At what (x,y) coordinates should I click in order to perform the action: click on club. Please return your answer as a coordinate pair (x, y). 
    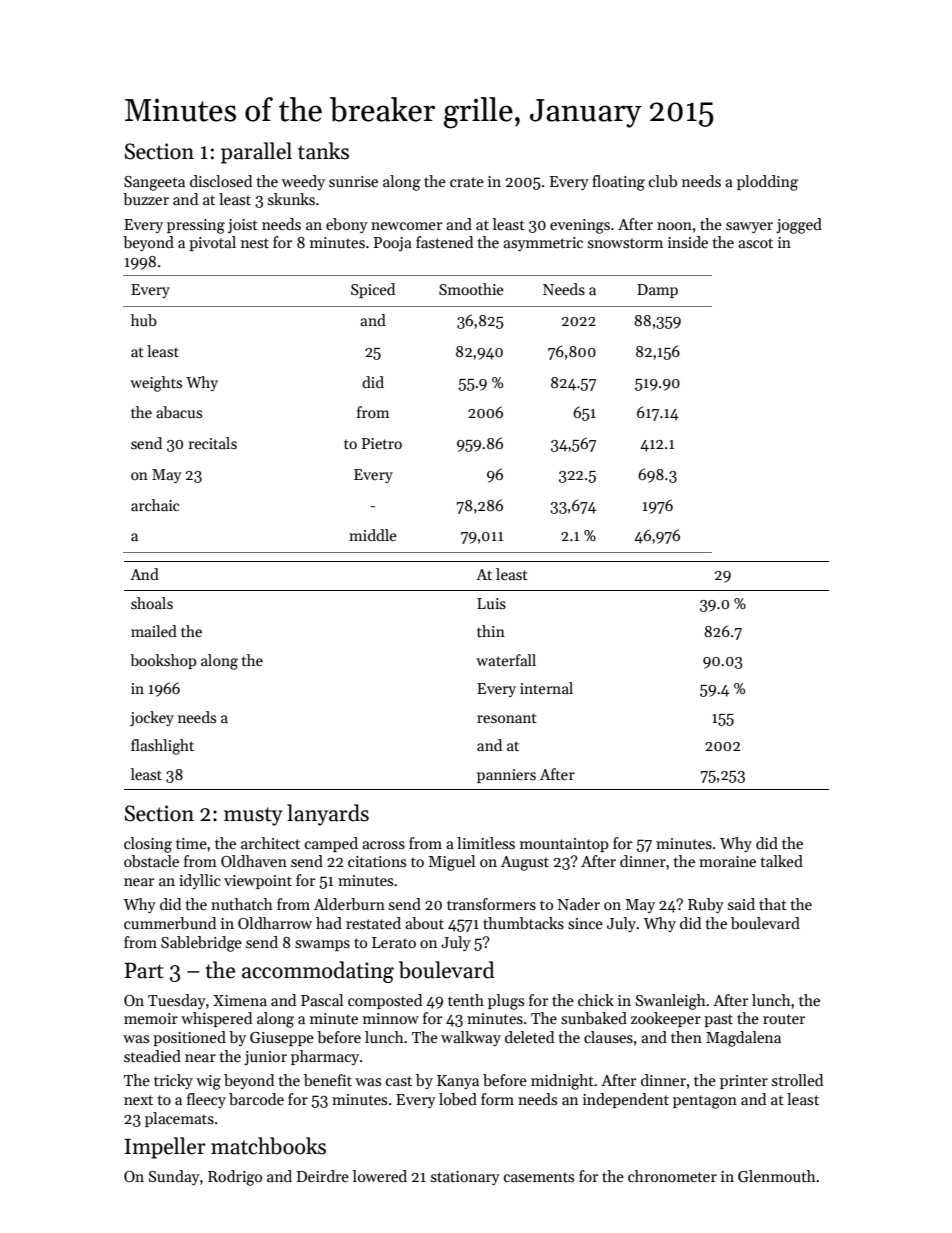
    Looking at the image, I should click on (663, 181).
